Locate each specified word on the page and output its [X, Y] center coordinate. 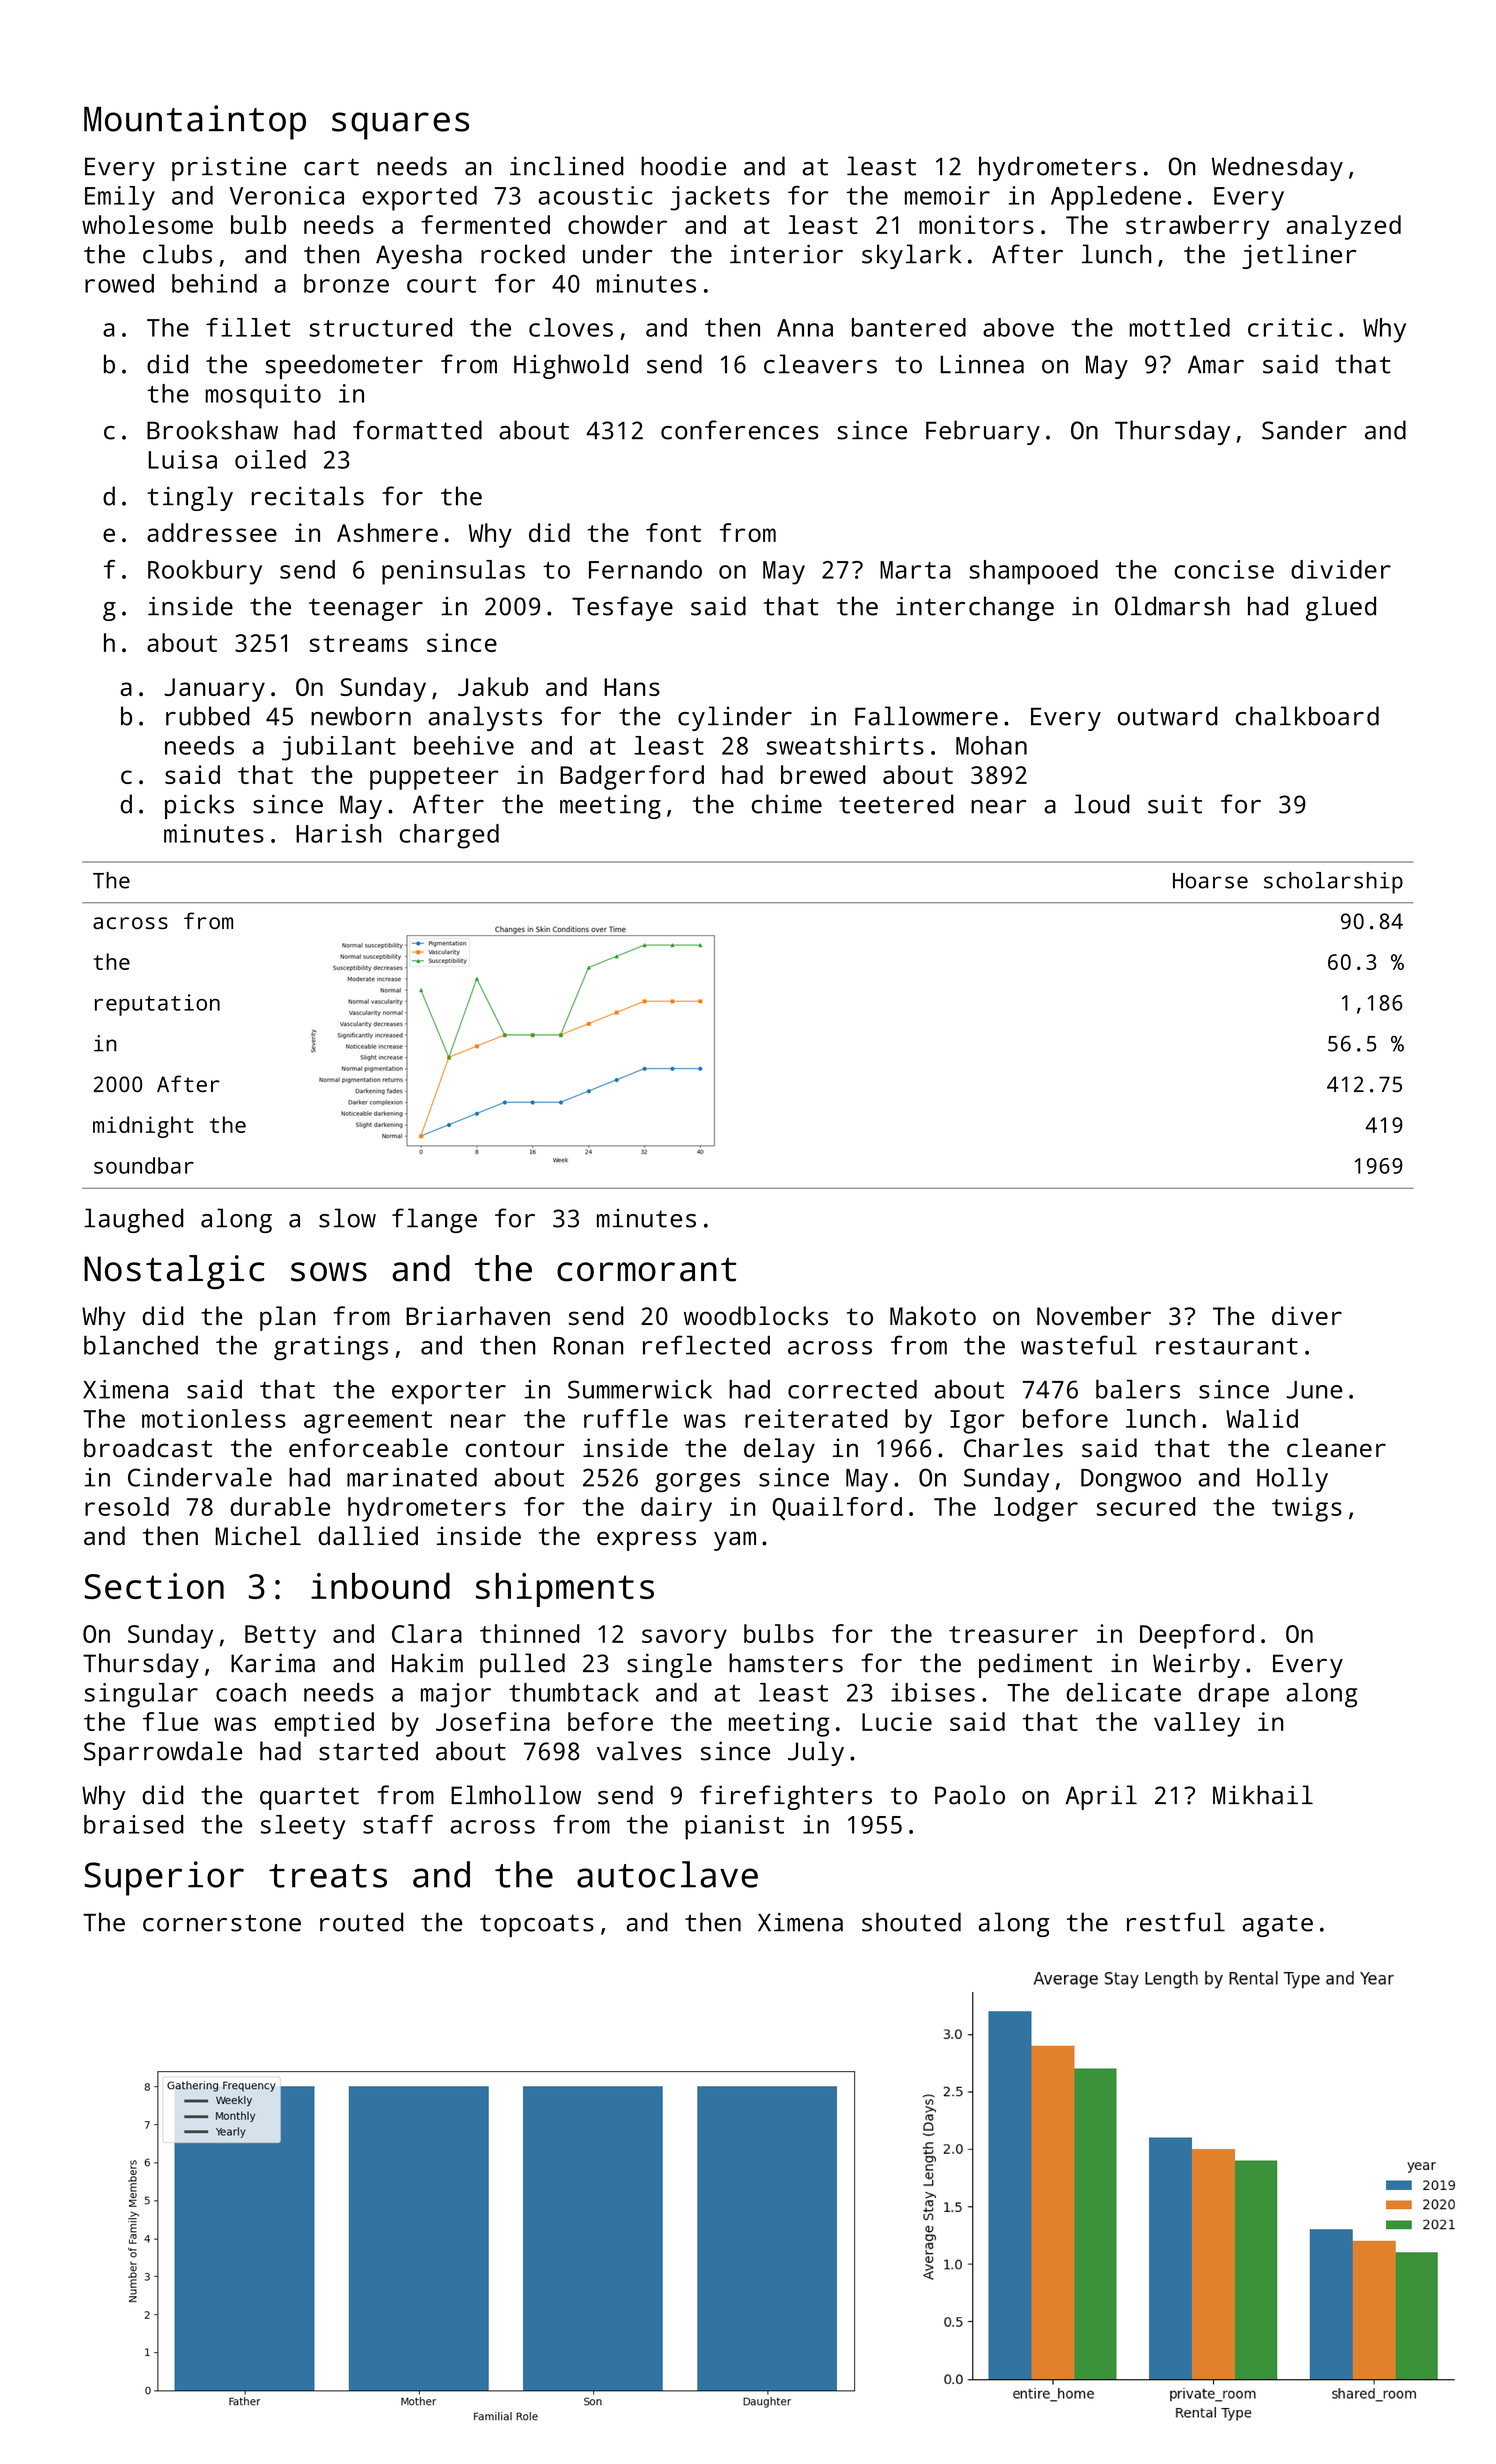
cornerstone [222, 1923]
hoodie [683, 166]
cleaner [1336, 1448]
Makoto [933, 1315]
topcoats [537, 1925]
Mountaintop [195, 122]
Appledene [1116, 198]
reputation [157, 1005]
